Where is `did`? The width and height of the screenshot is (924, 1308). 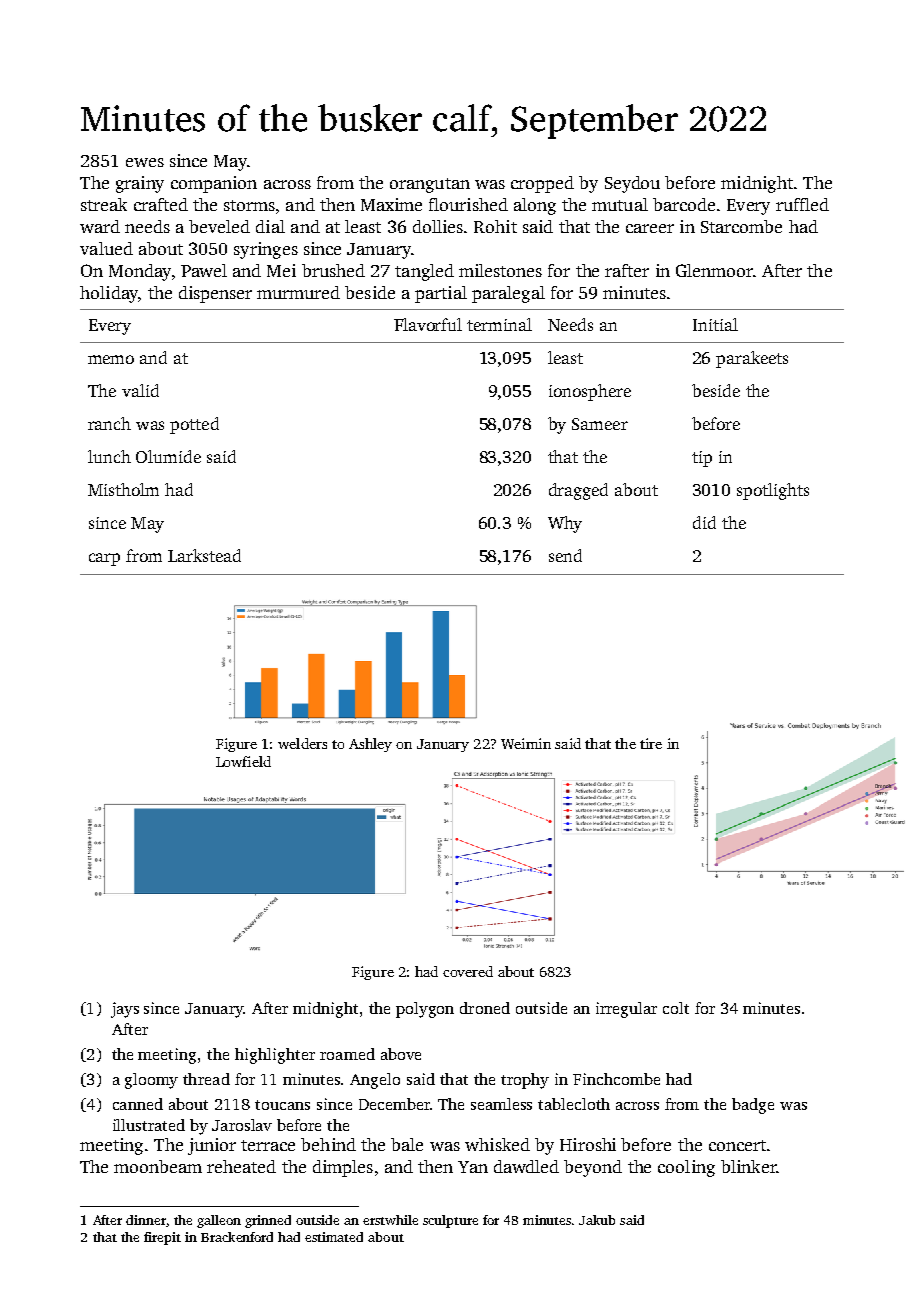 did is located at coordinates (704, 522).
